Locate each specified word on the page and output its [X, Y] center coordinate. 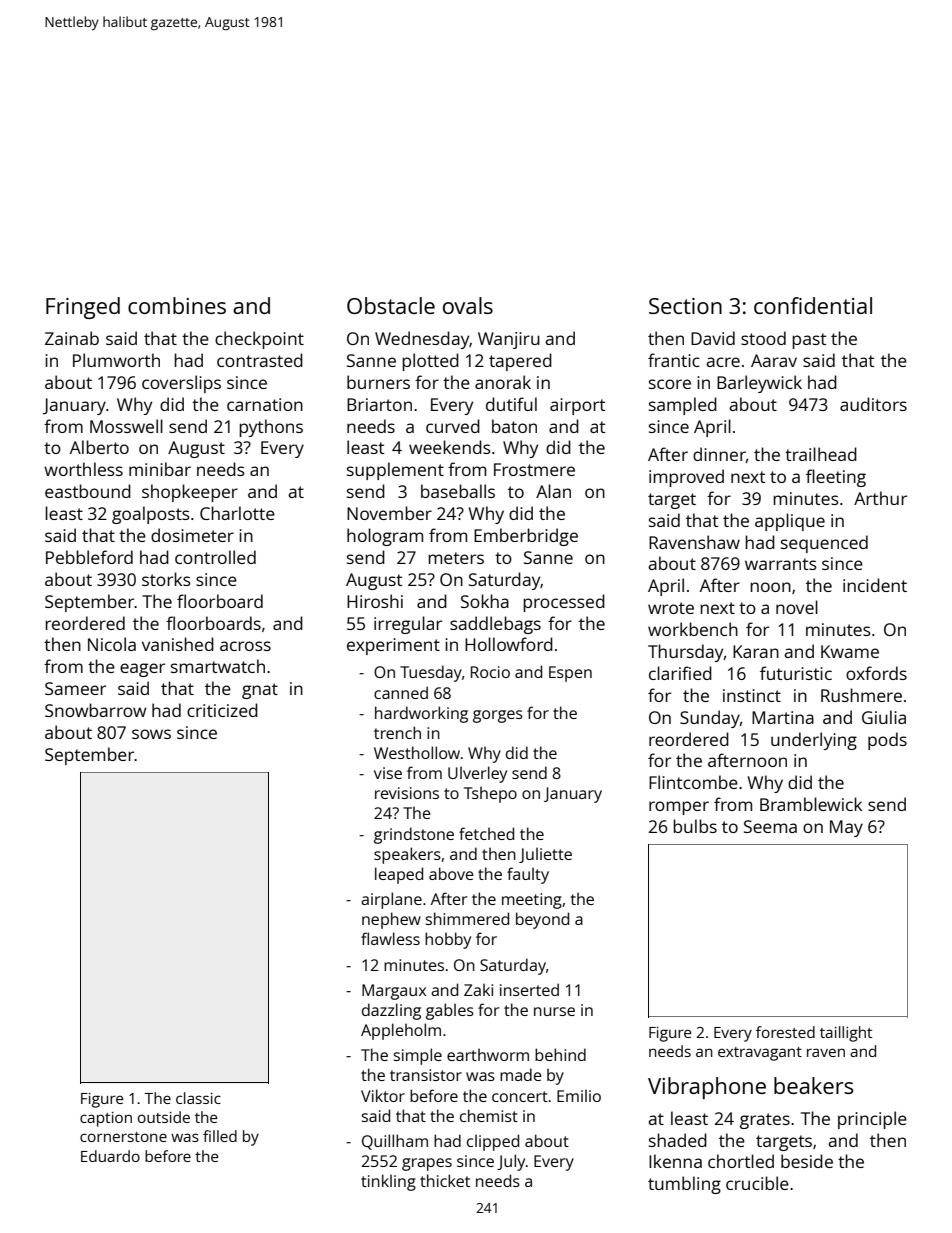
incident [875, 585]
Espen [570, 674]
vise [388, 773]
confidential [813, 305]
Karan [756, 651]
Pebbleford [89, 557]
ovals [468, 305]
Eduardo [110, 1156]
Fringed [83, 308]
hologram [385, 537]
